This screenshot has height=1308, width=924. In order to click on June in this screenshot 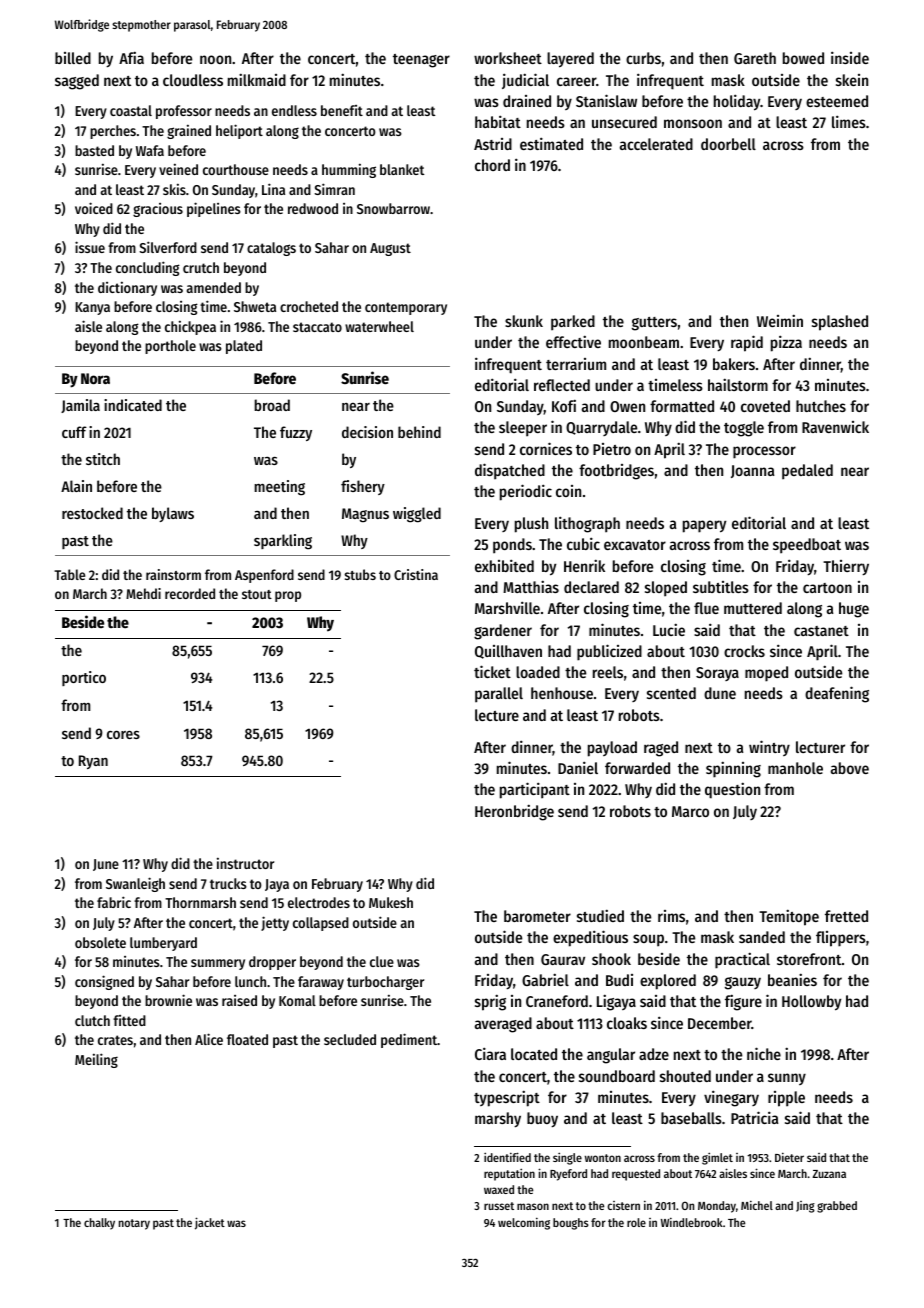, I will do `click(106, 865)`.
